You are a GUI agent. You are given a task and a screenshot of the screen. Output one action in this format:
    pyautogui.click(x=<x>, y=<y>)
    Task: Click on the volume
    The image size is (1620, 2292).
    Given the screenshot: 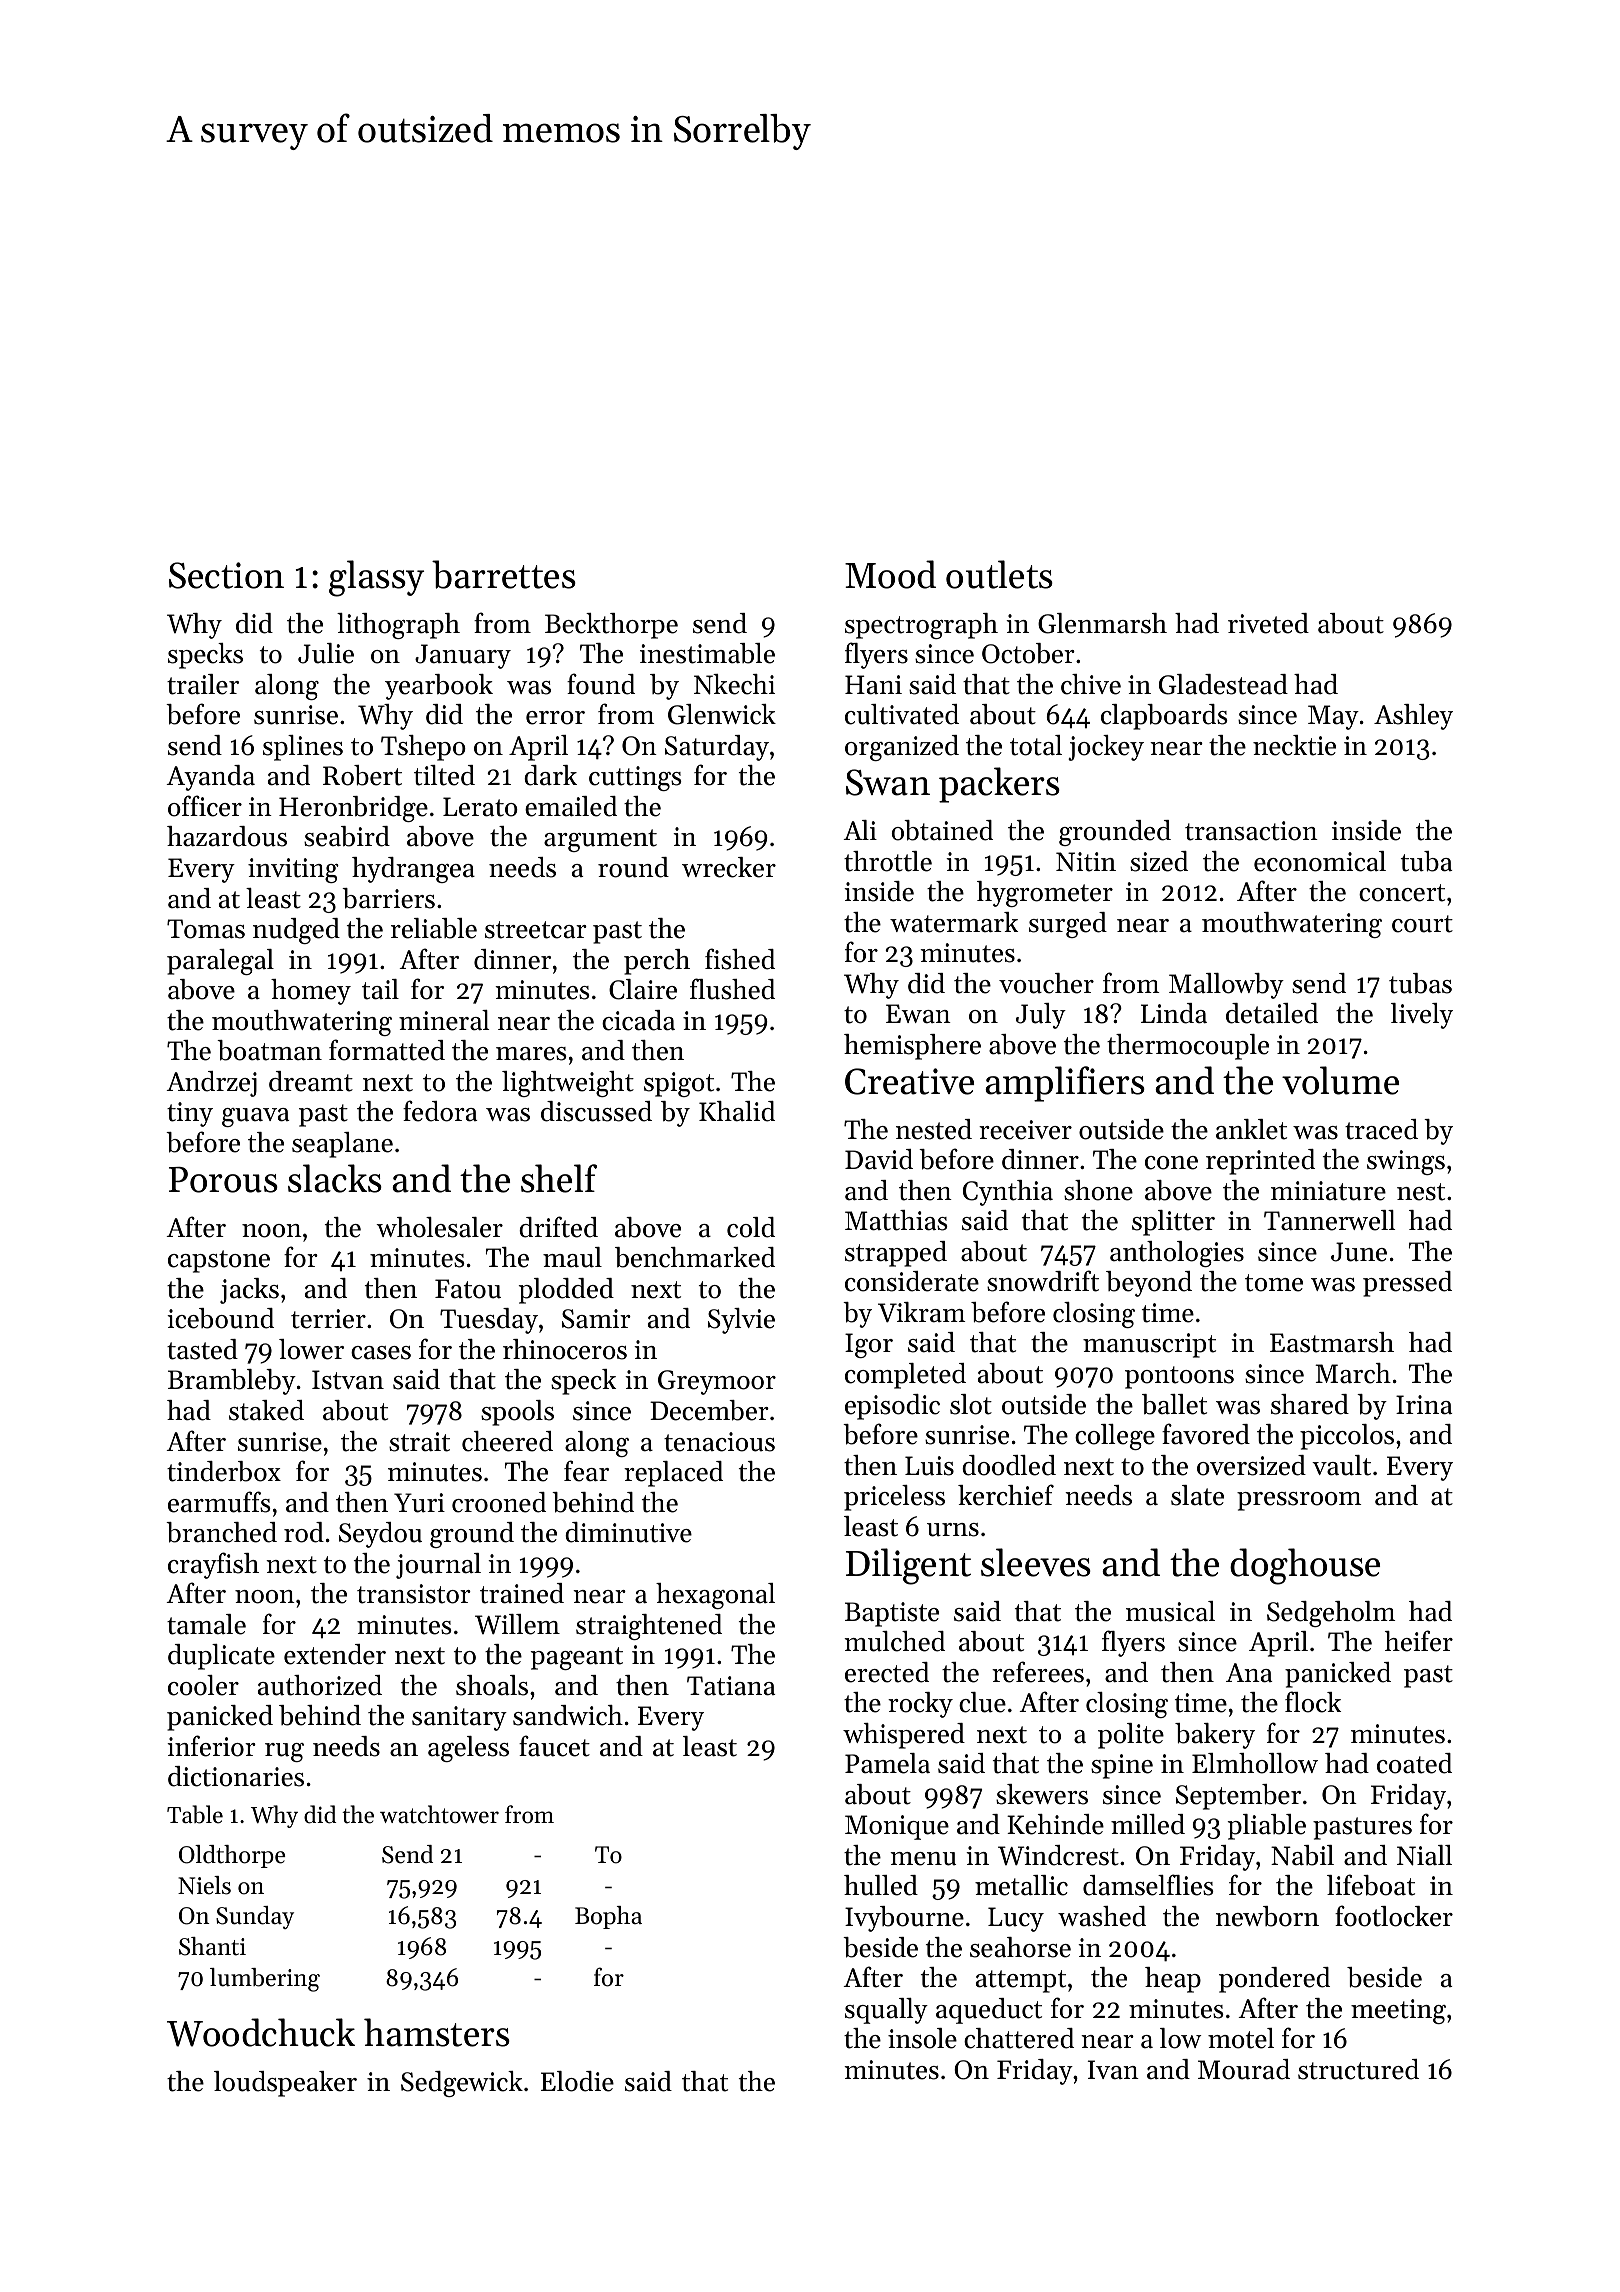 What is the action you would take?
    pyautogui.click(x=1340, y=1080)
